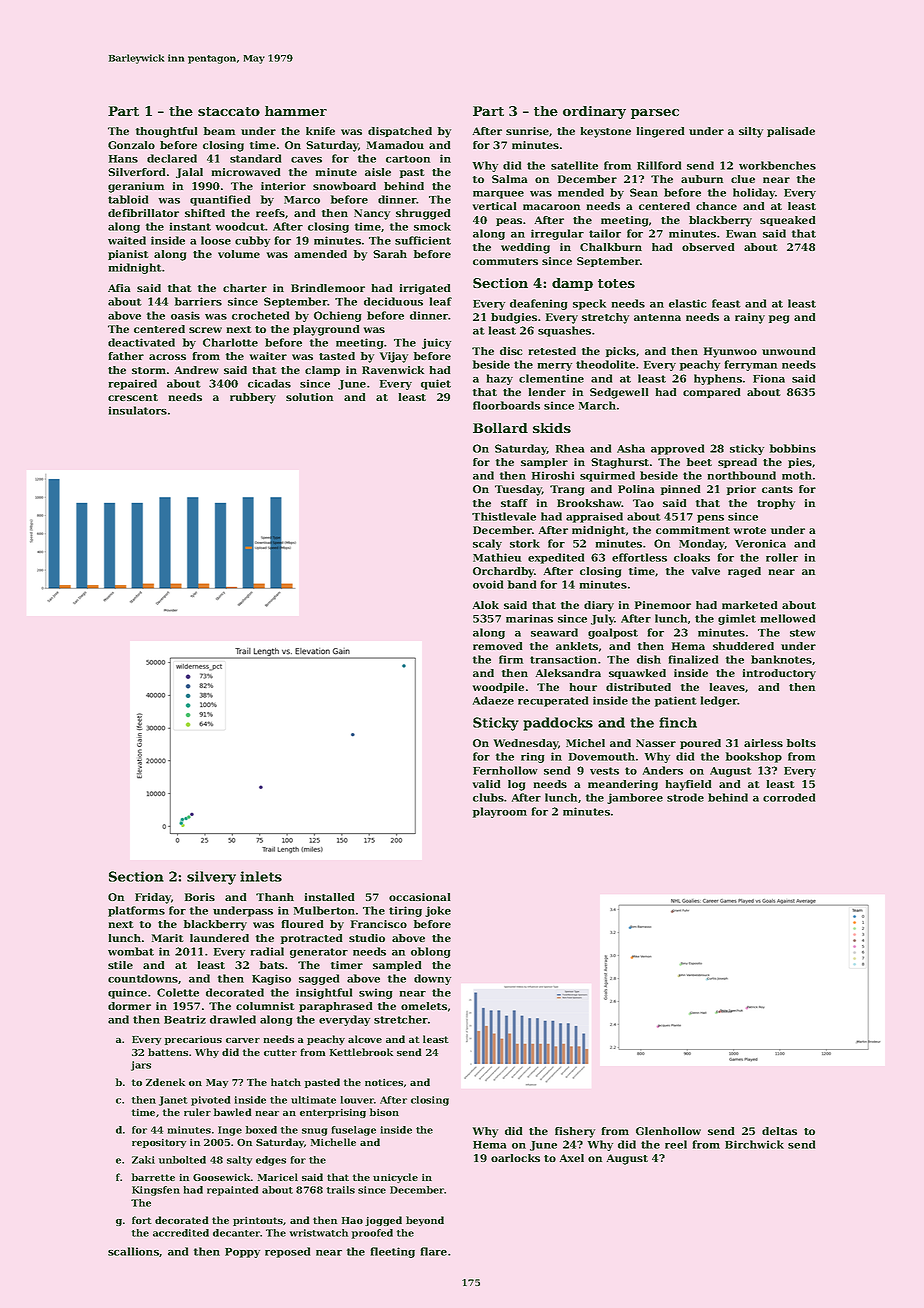 This screenshot has height=1308, width=924. What do you see at coordinates (198, 301) in the screenshot?
I see `barriers` at bounding box center [198, 301].
